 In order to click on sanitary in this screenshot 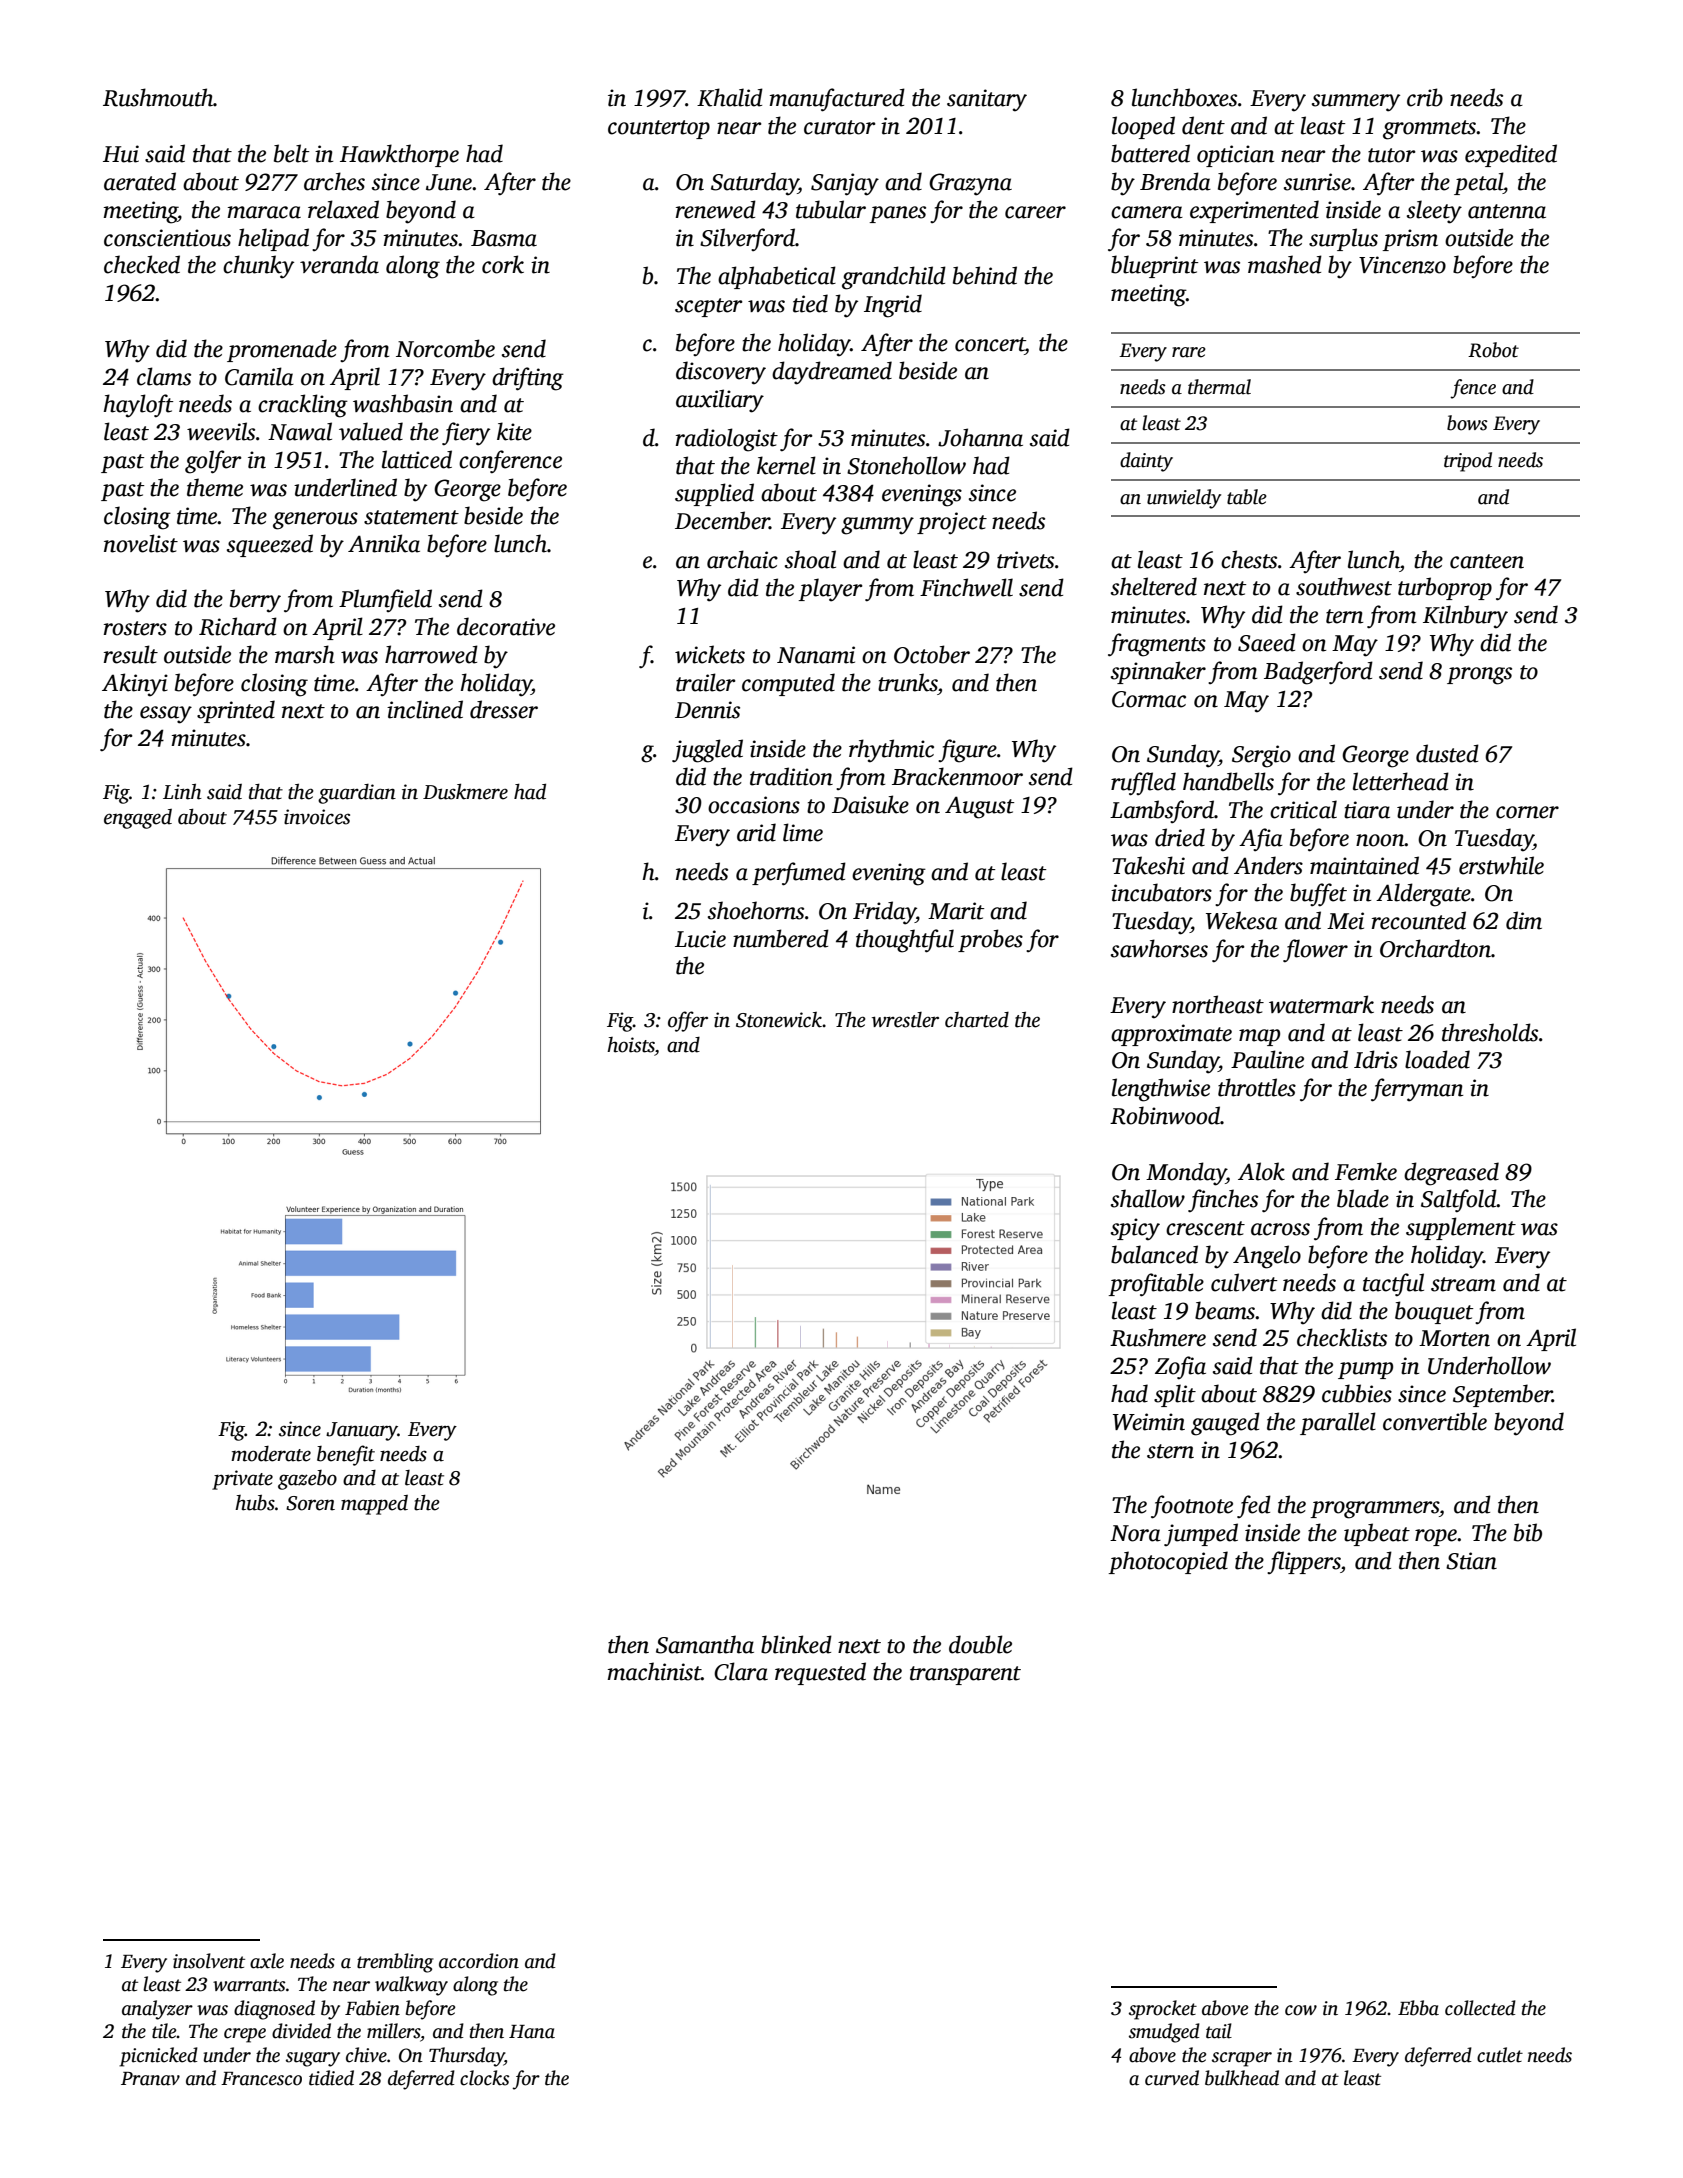, I will do `click(987, 100)`.
